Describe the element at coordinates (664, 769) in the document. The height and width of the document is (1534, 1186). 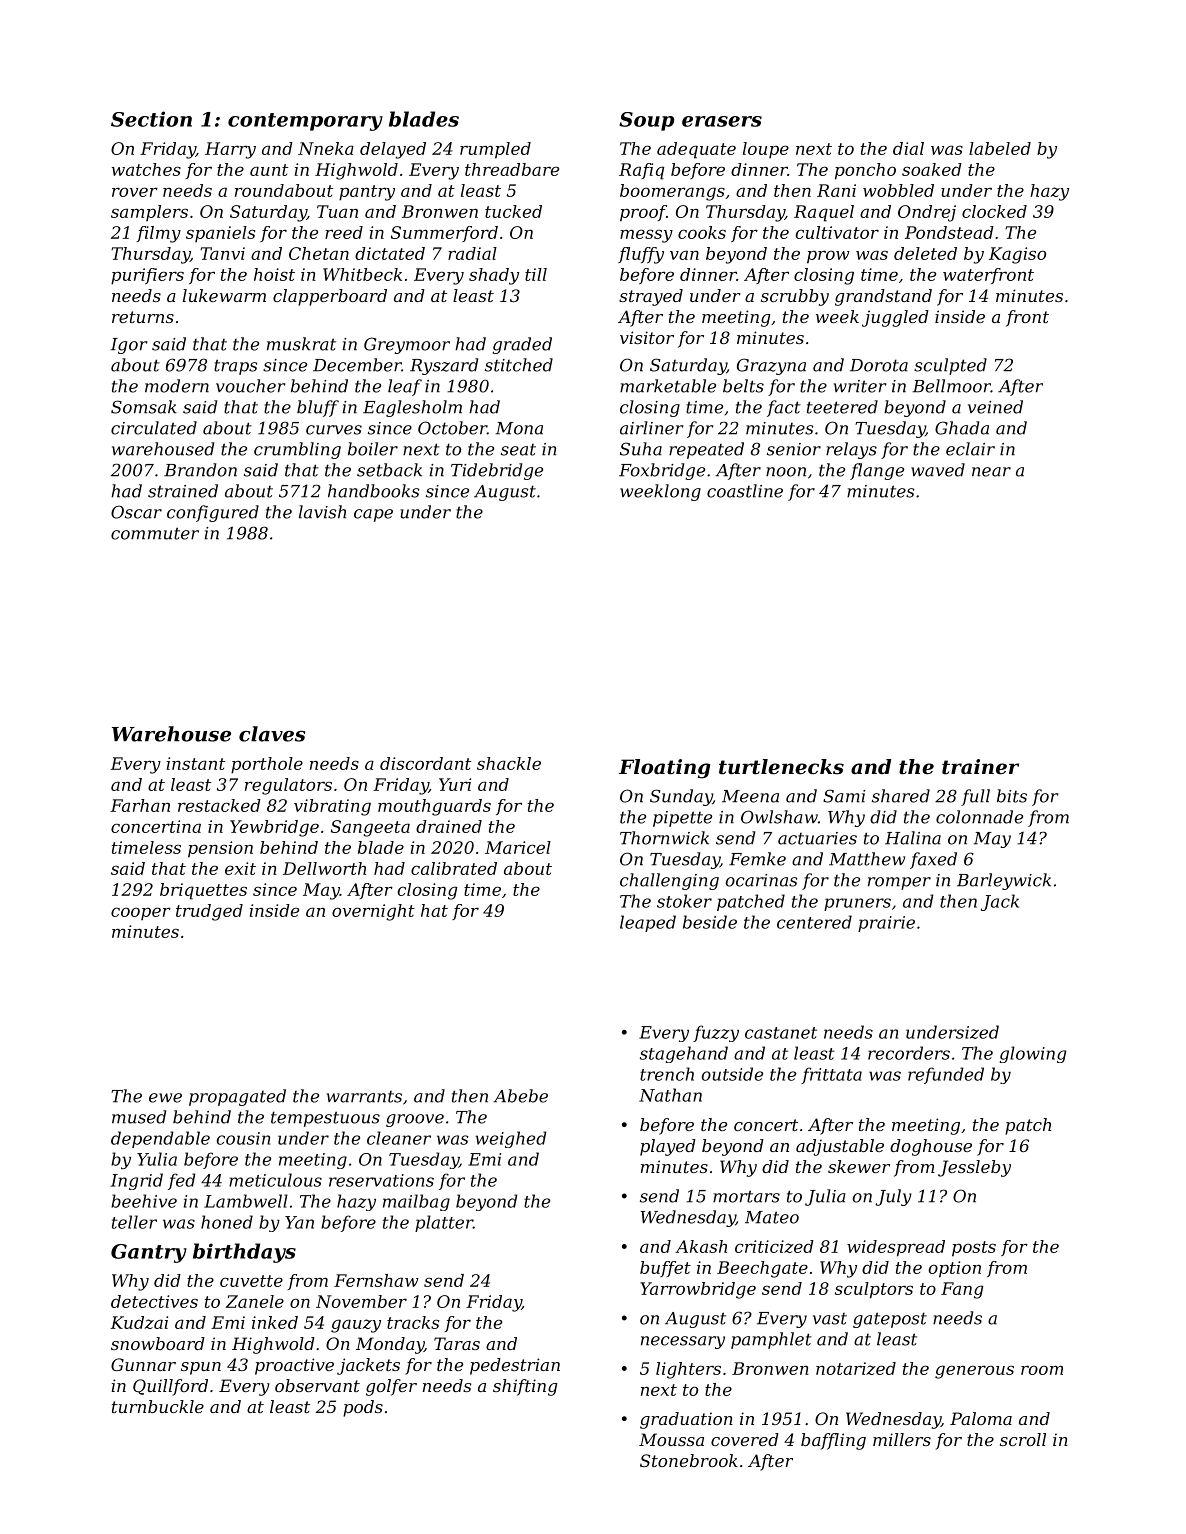
I see `Floating` at that location.
